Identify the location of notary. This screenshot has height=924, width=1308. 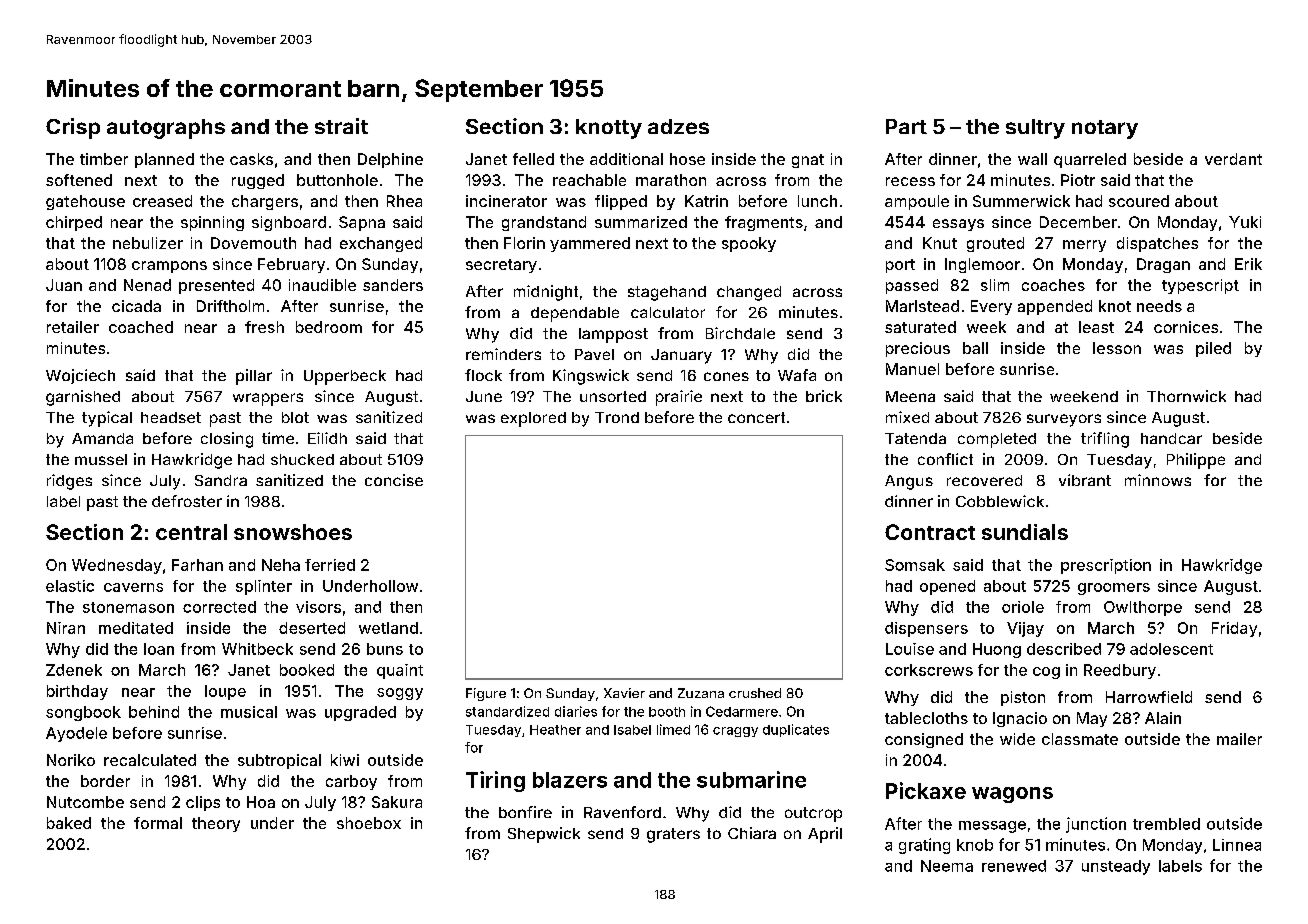
(1105, 129).
